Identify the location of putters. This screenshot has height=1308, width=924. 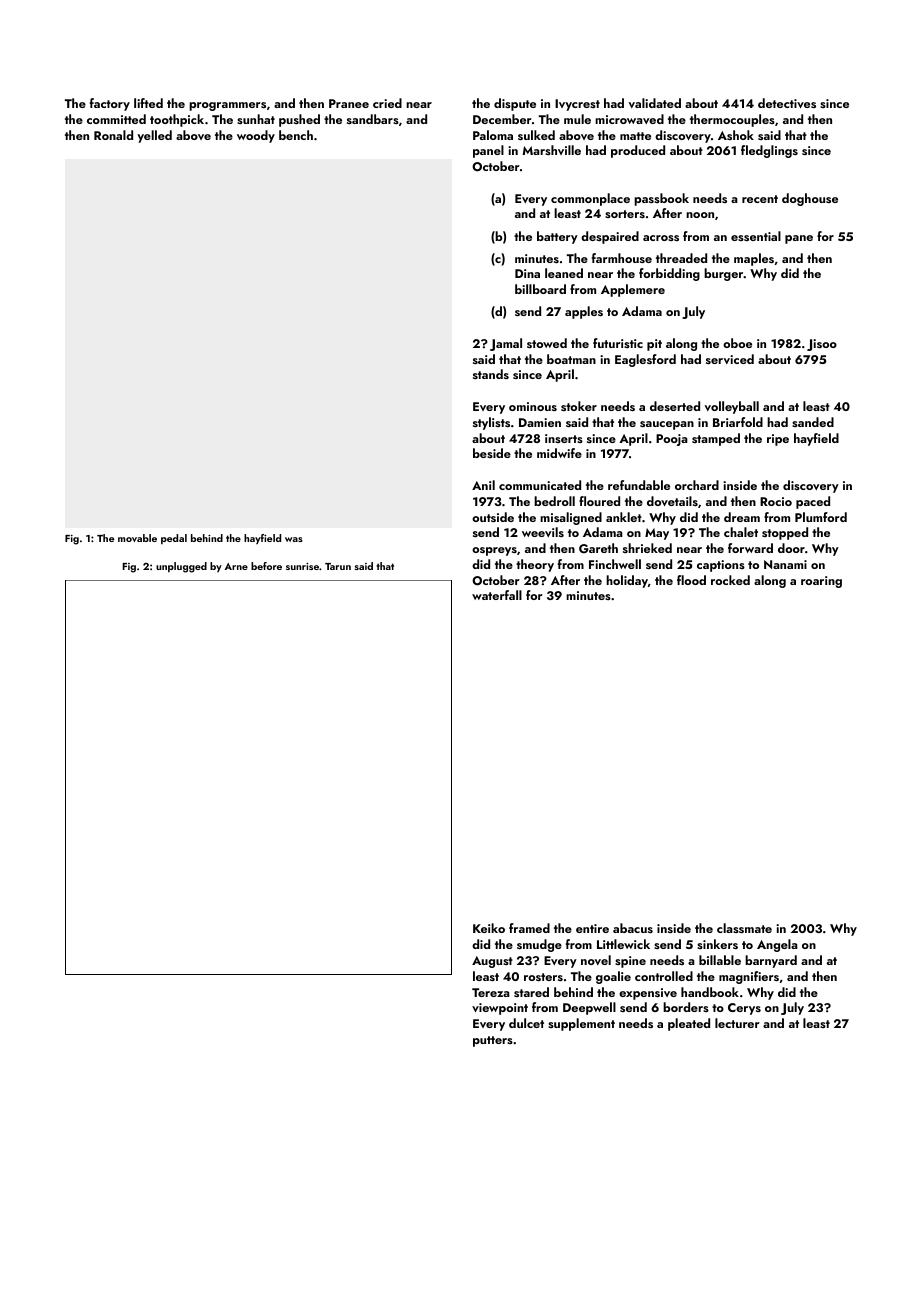
(493, 1041).
